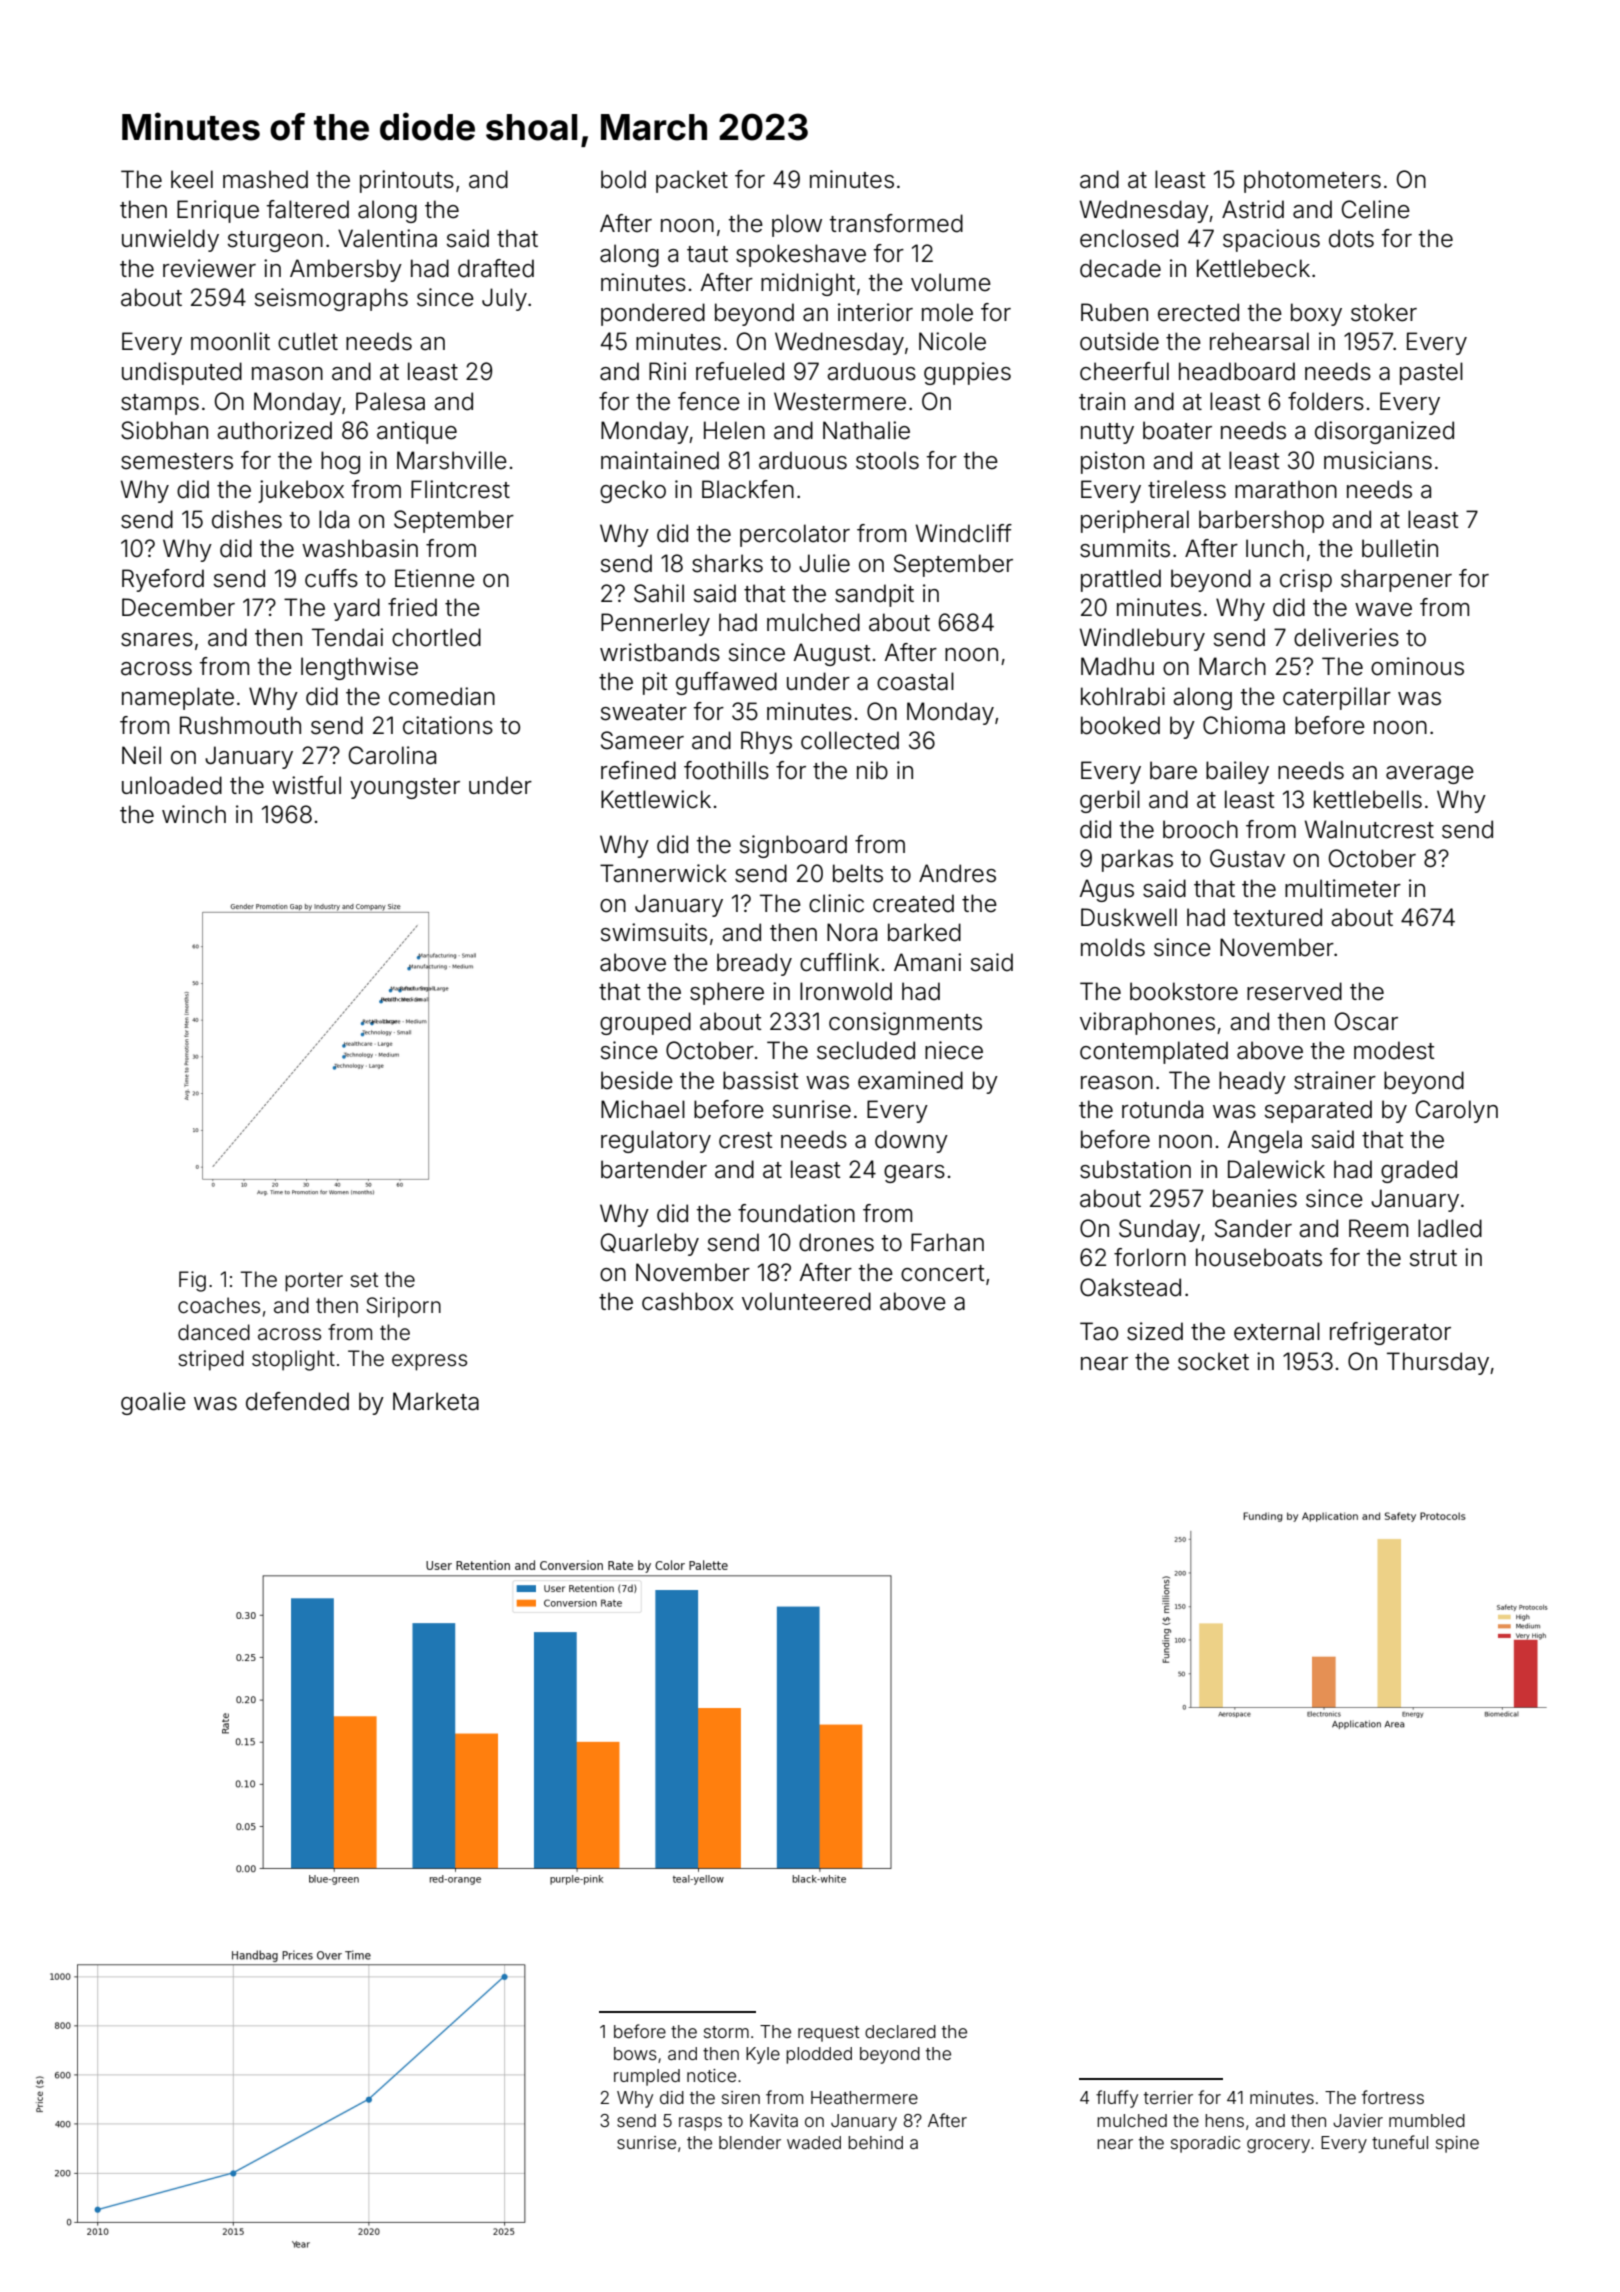 This image has height=2292, width=1620. I want to click on Enrique, so click(218, 211).
